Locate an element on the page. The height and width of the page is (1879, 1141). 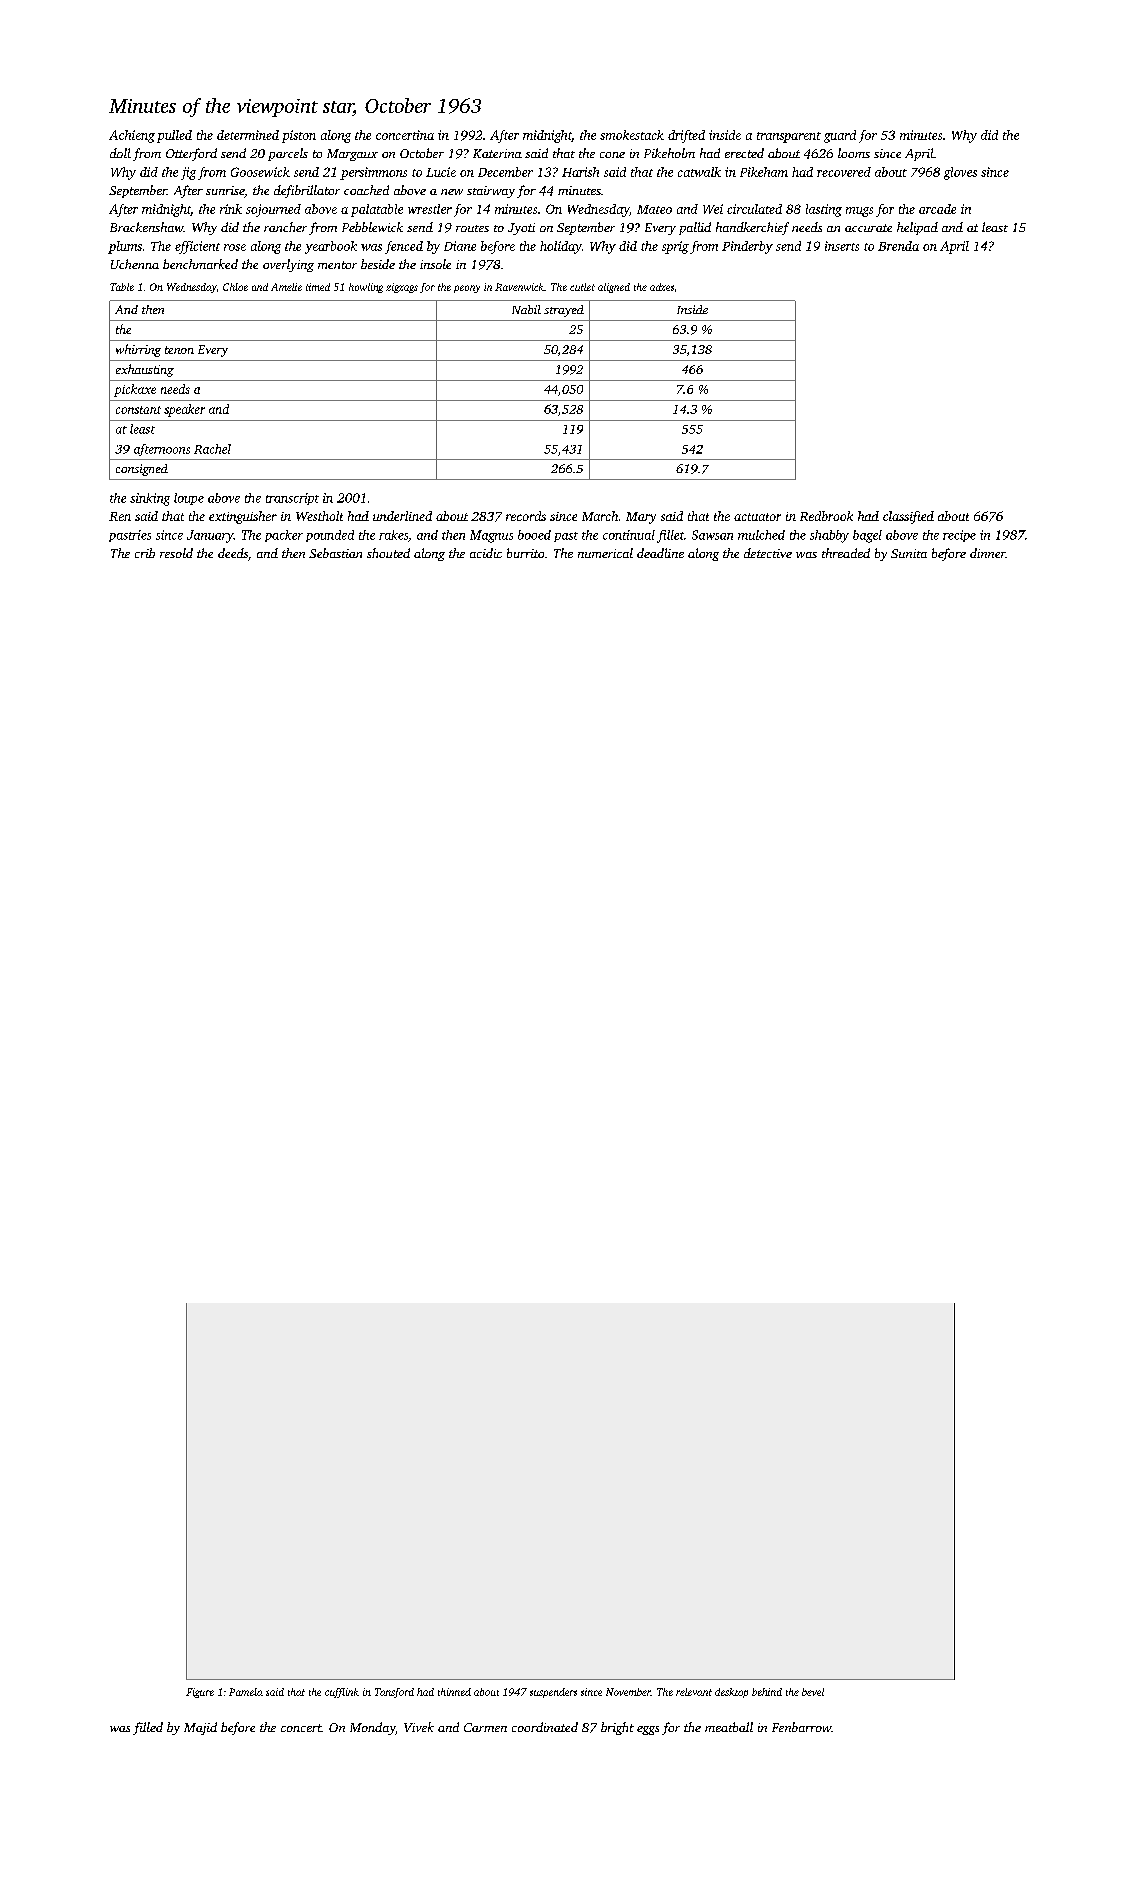
relevant is located at coordinates (694, 1692).
